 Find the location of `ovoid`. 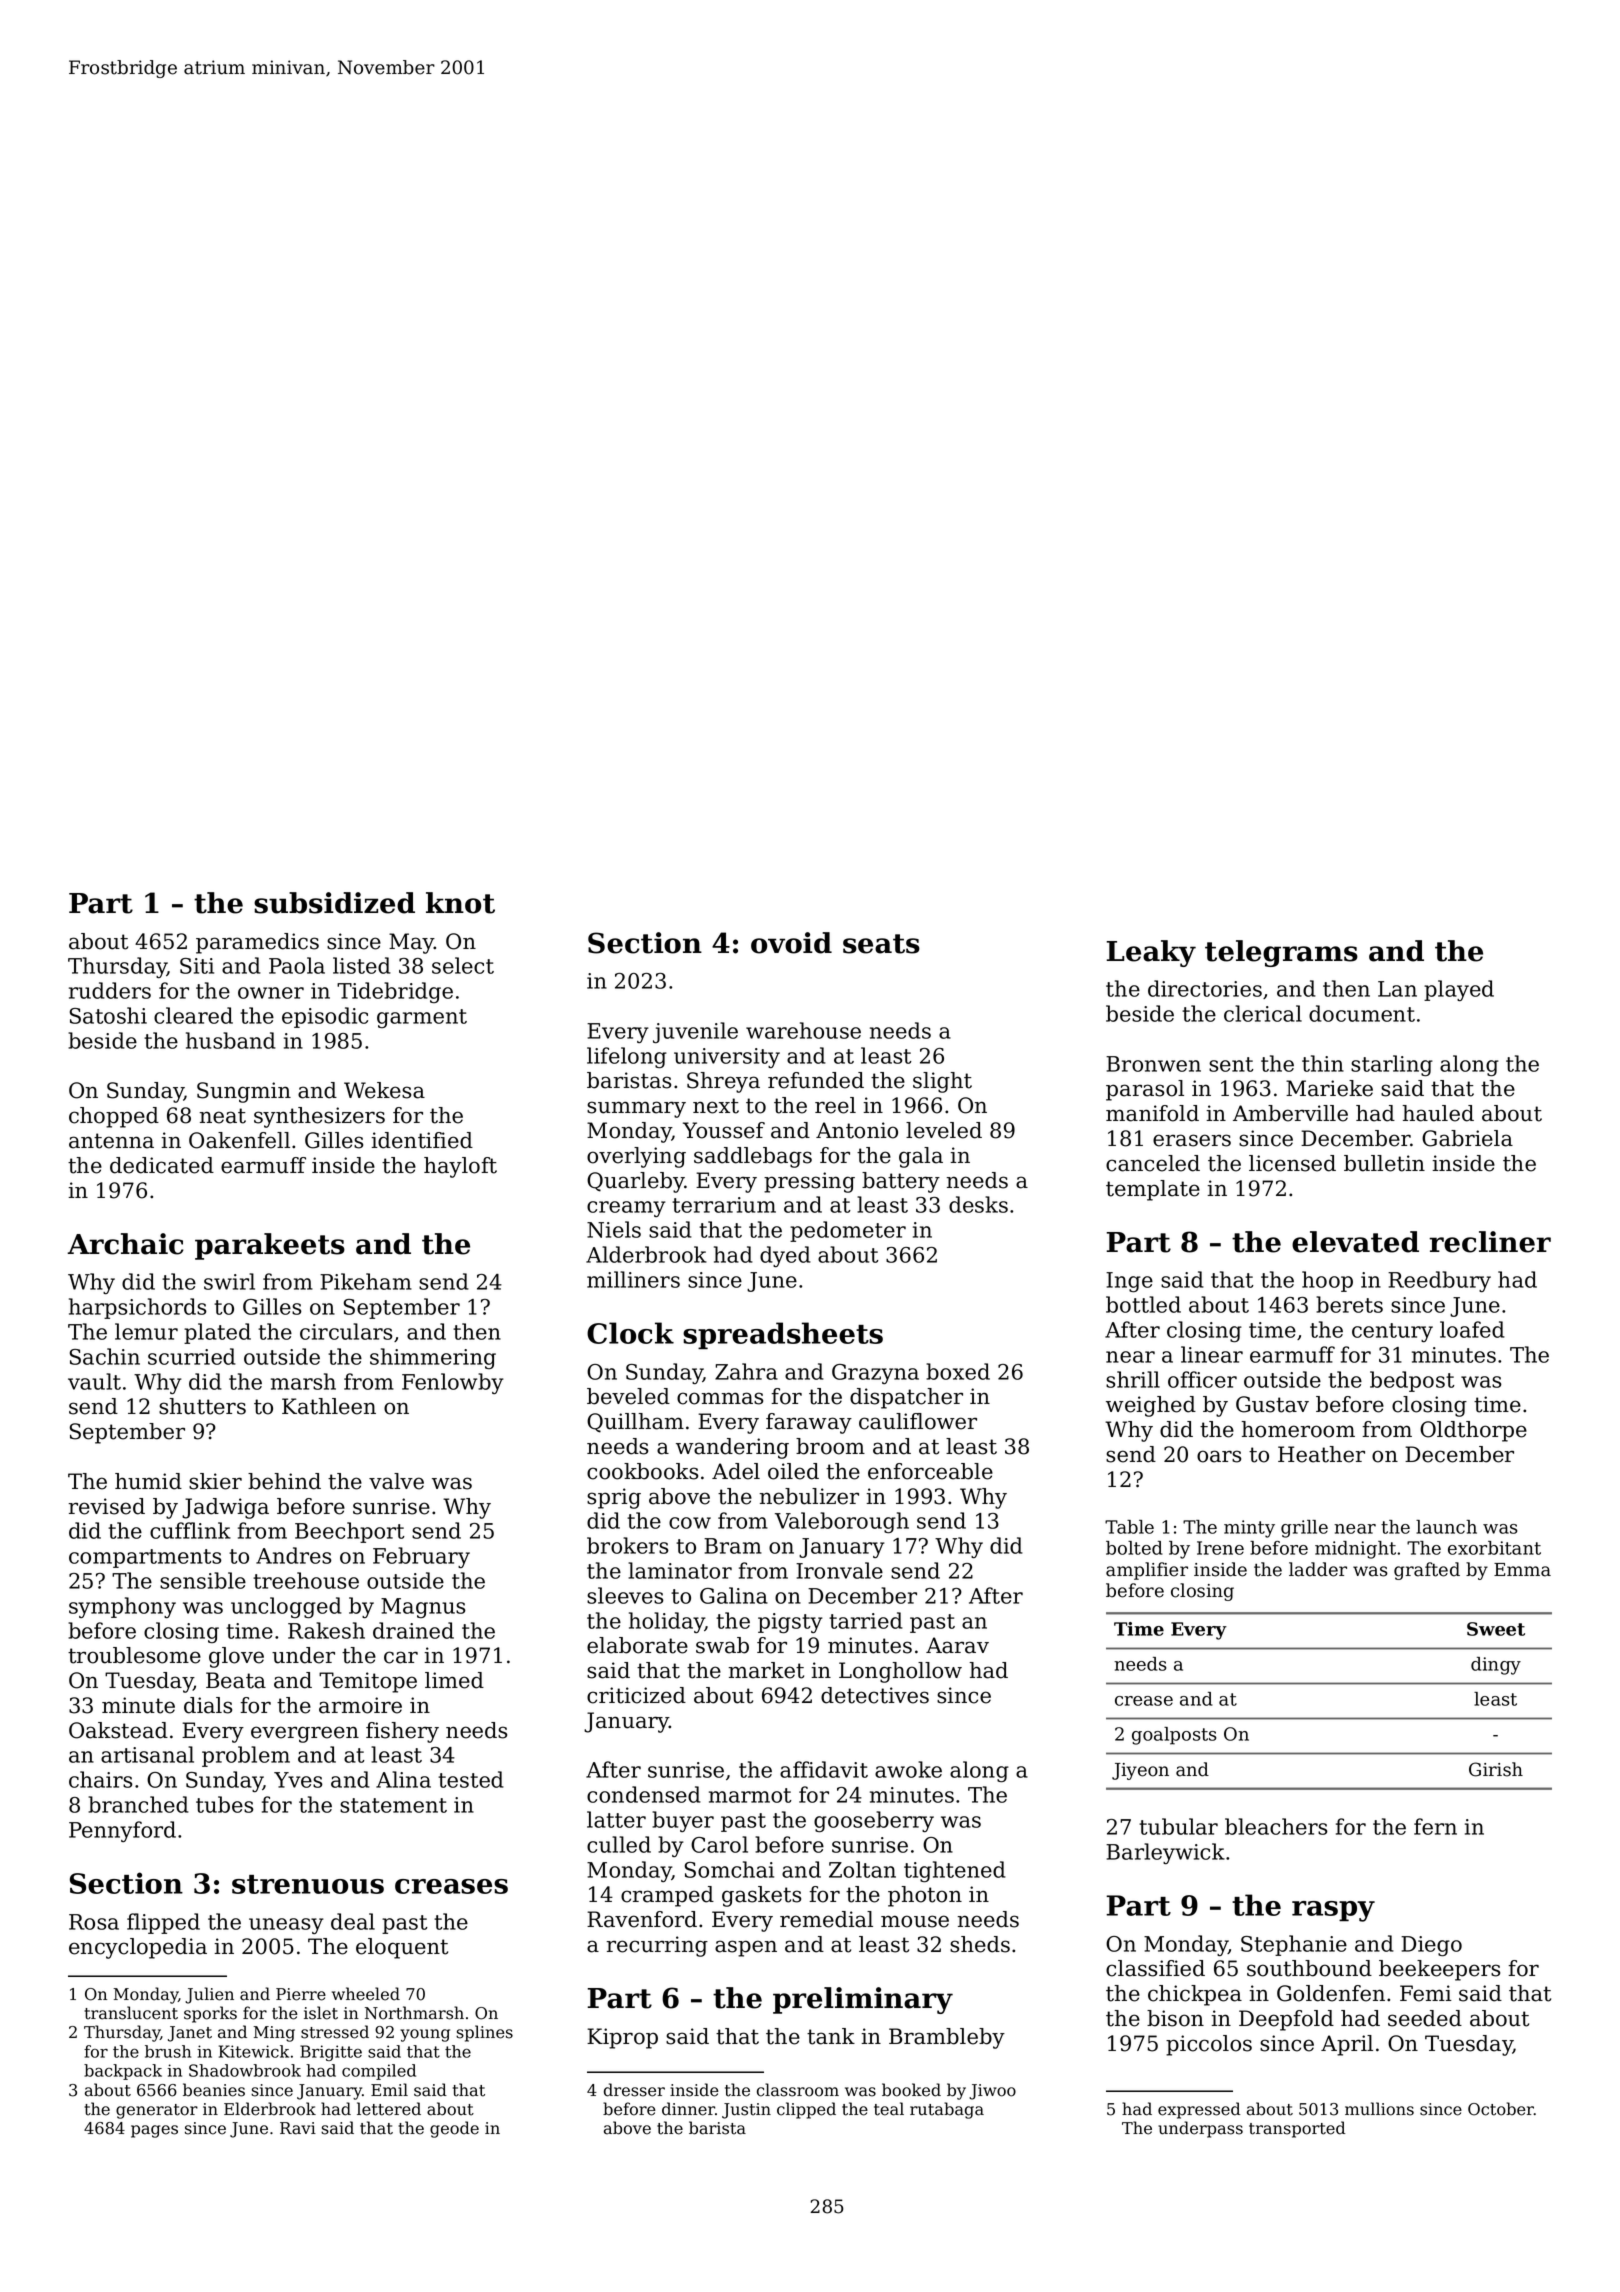

ovoid is located at coordinates (791, 943).
